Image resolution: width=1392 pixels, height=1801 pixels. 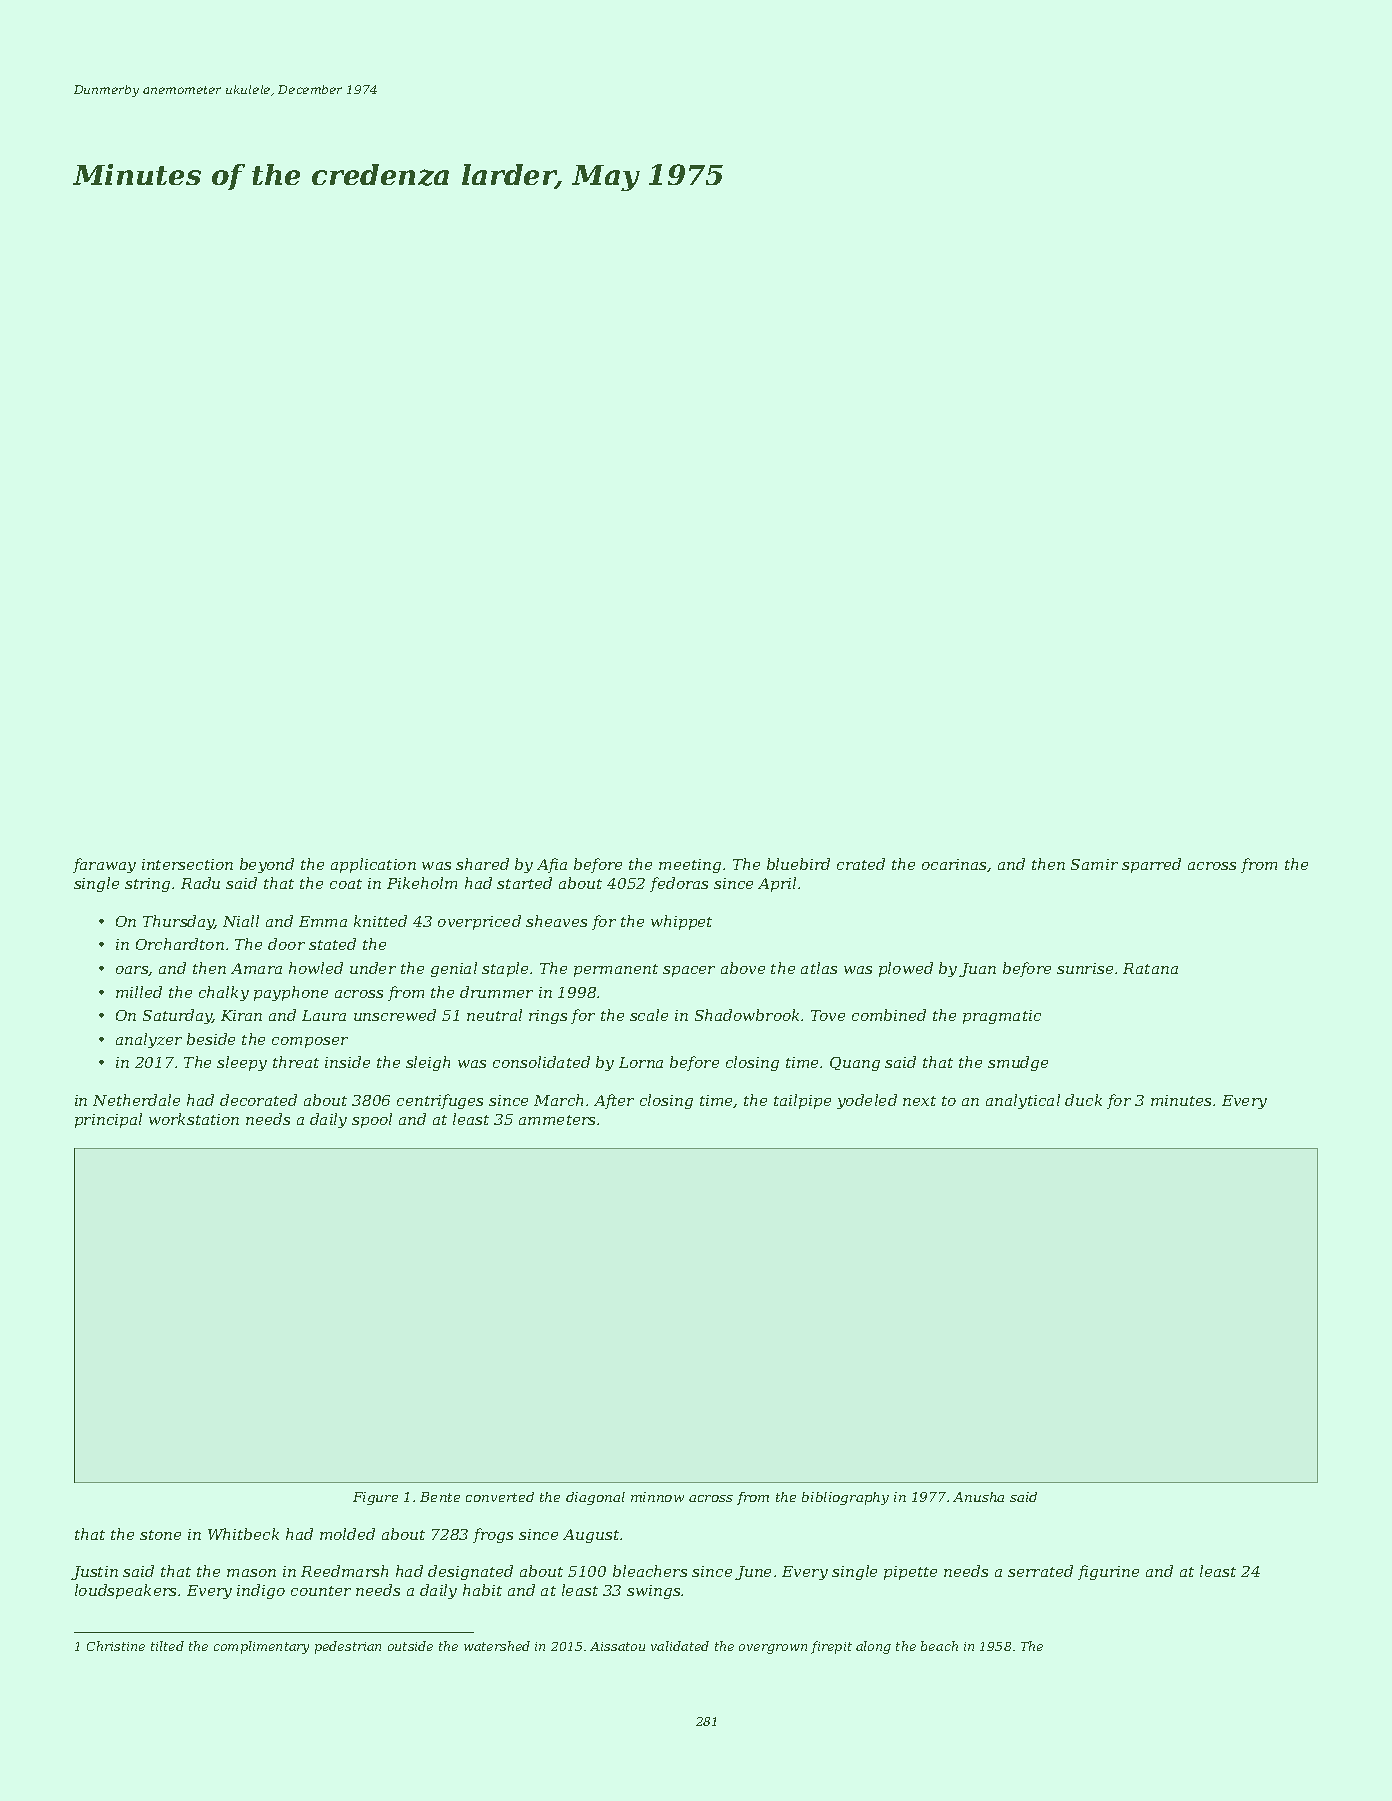 What do you see at coordinates (614, 1101) in the screenshot?
I see `After` at bounding box center [614, 1101].
